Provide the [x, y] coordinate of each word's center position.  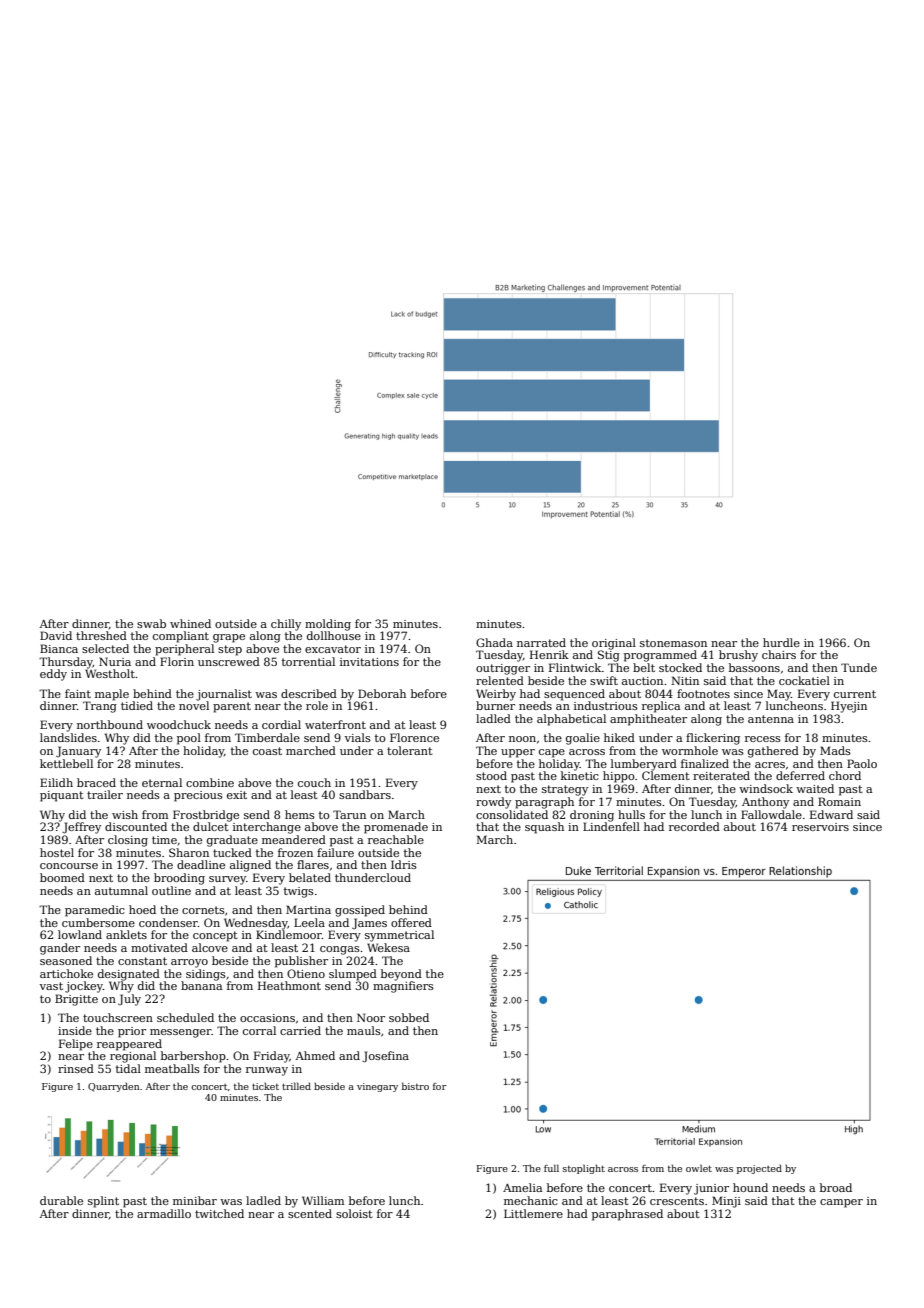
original [614, 644]
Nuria [115, 661]
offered [411, 922]
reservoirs [820, 827]
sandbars [365, 794]
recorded [694, 826]
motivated [159, 947]
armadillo [164, 1213]
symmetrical [399, 936]
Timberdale [267, 737]
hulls [631, 814]
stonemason [673, 643]
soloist [354, 1213]
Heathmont [289, 985]
